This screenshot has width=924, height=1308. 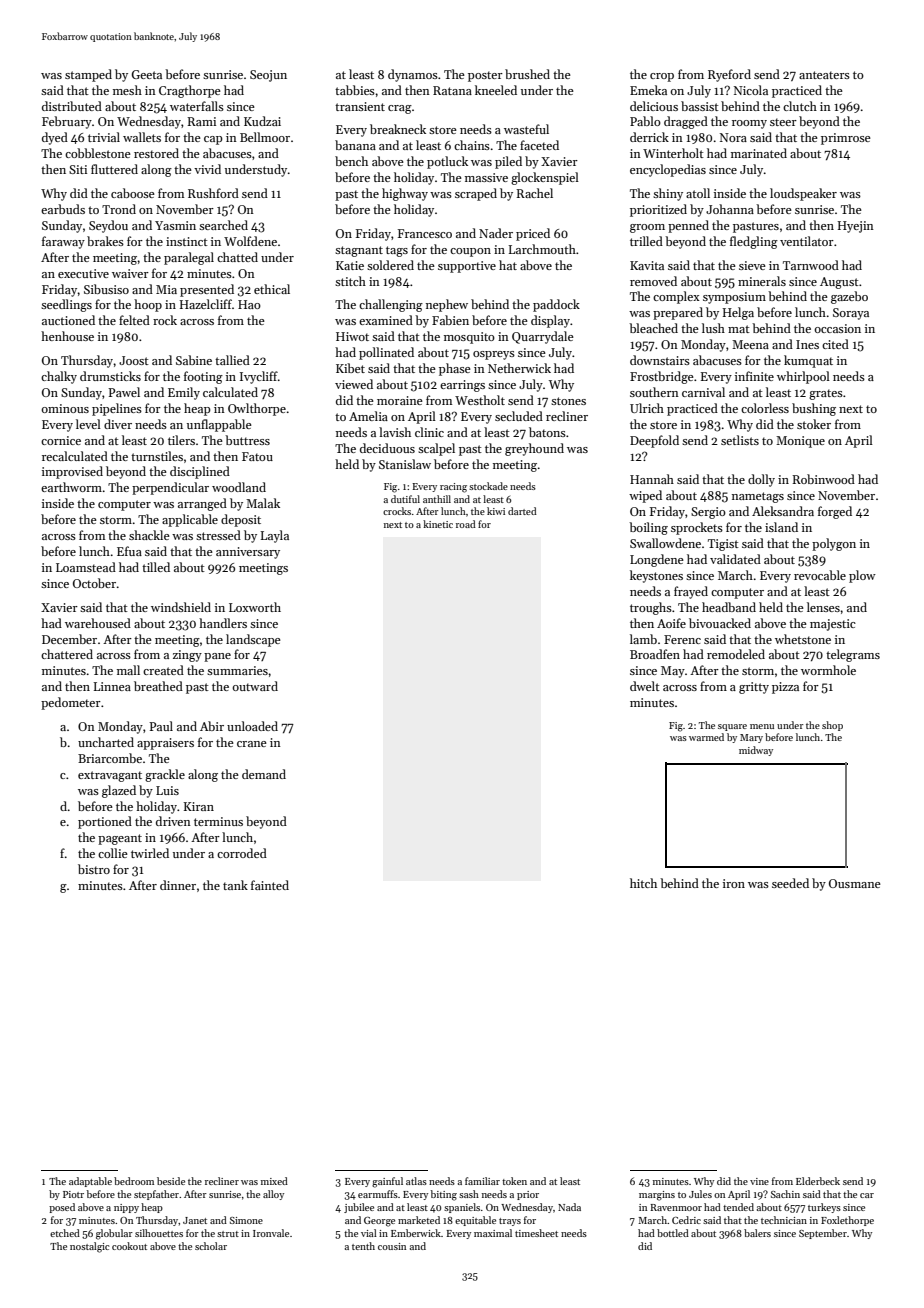 What do you see at coordinates (754, 242) in the screenshot?
I see `fledgling` at bounding box center [754, 242].
